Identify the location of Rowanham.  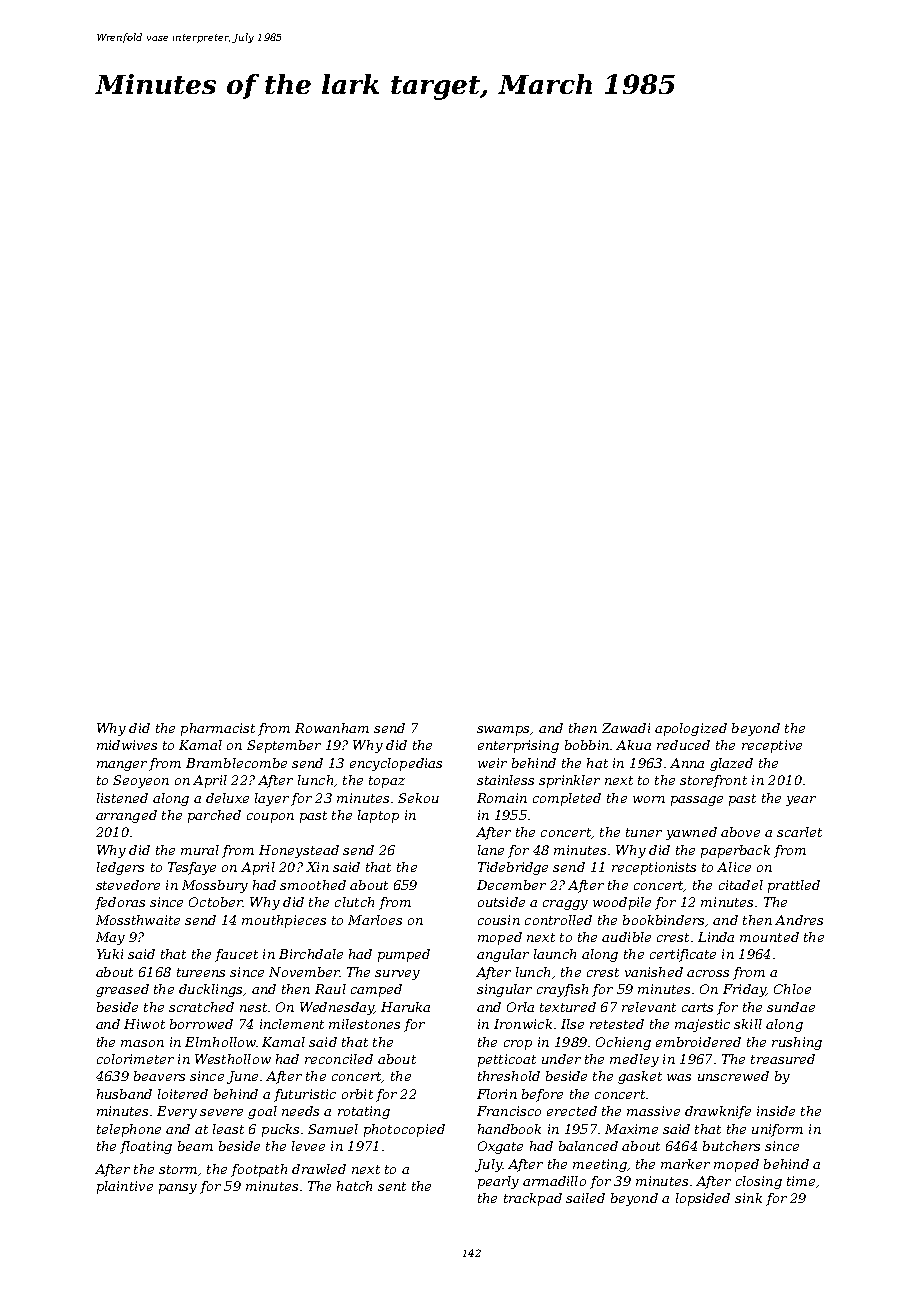
(332, 728).
